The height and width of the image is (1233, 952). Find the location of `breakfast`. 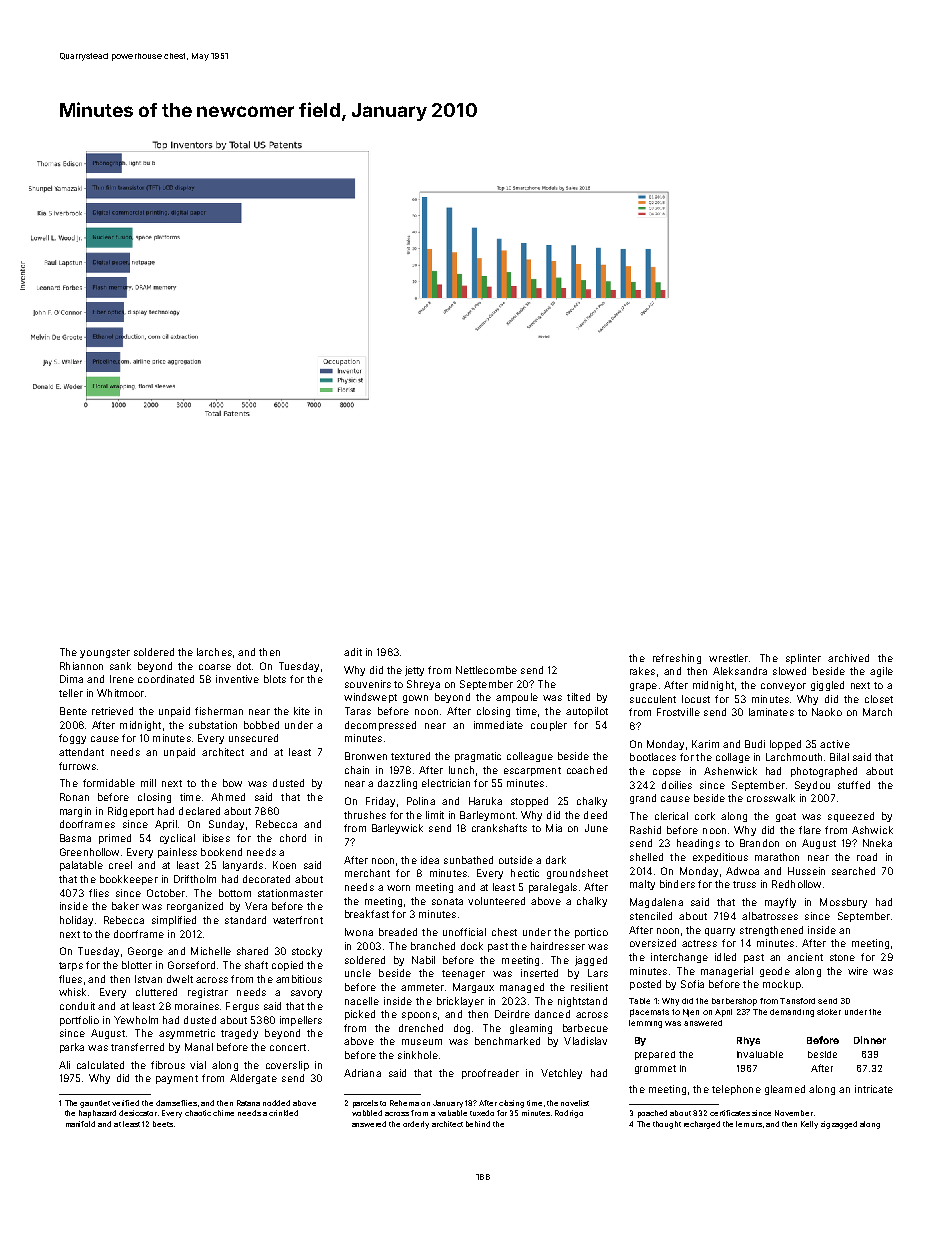

breakfast is located at coordinates (367, 914).
